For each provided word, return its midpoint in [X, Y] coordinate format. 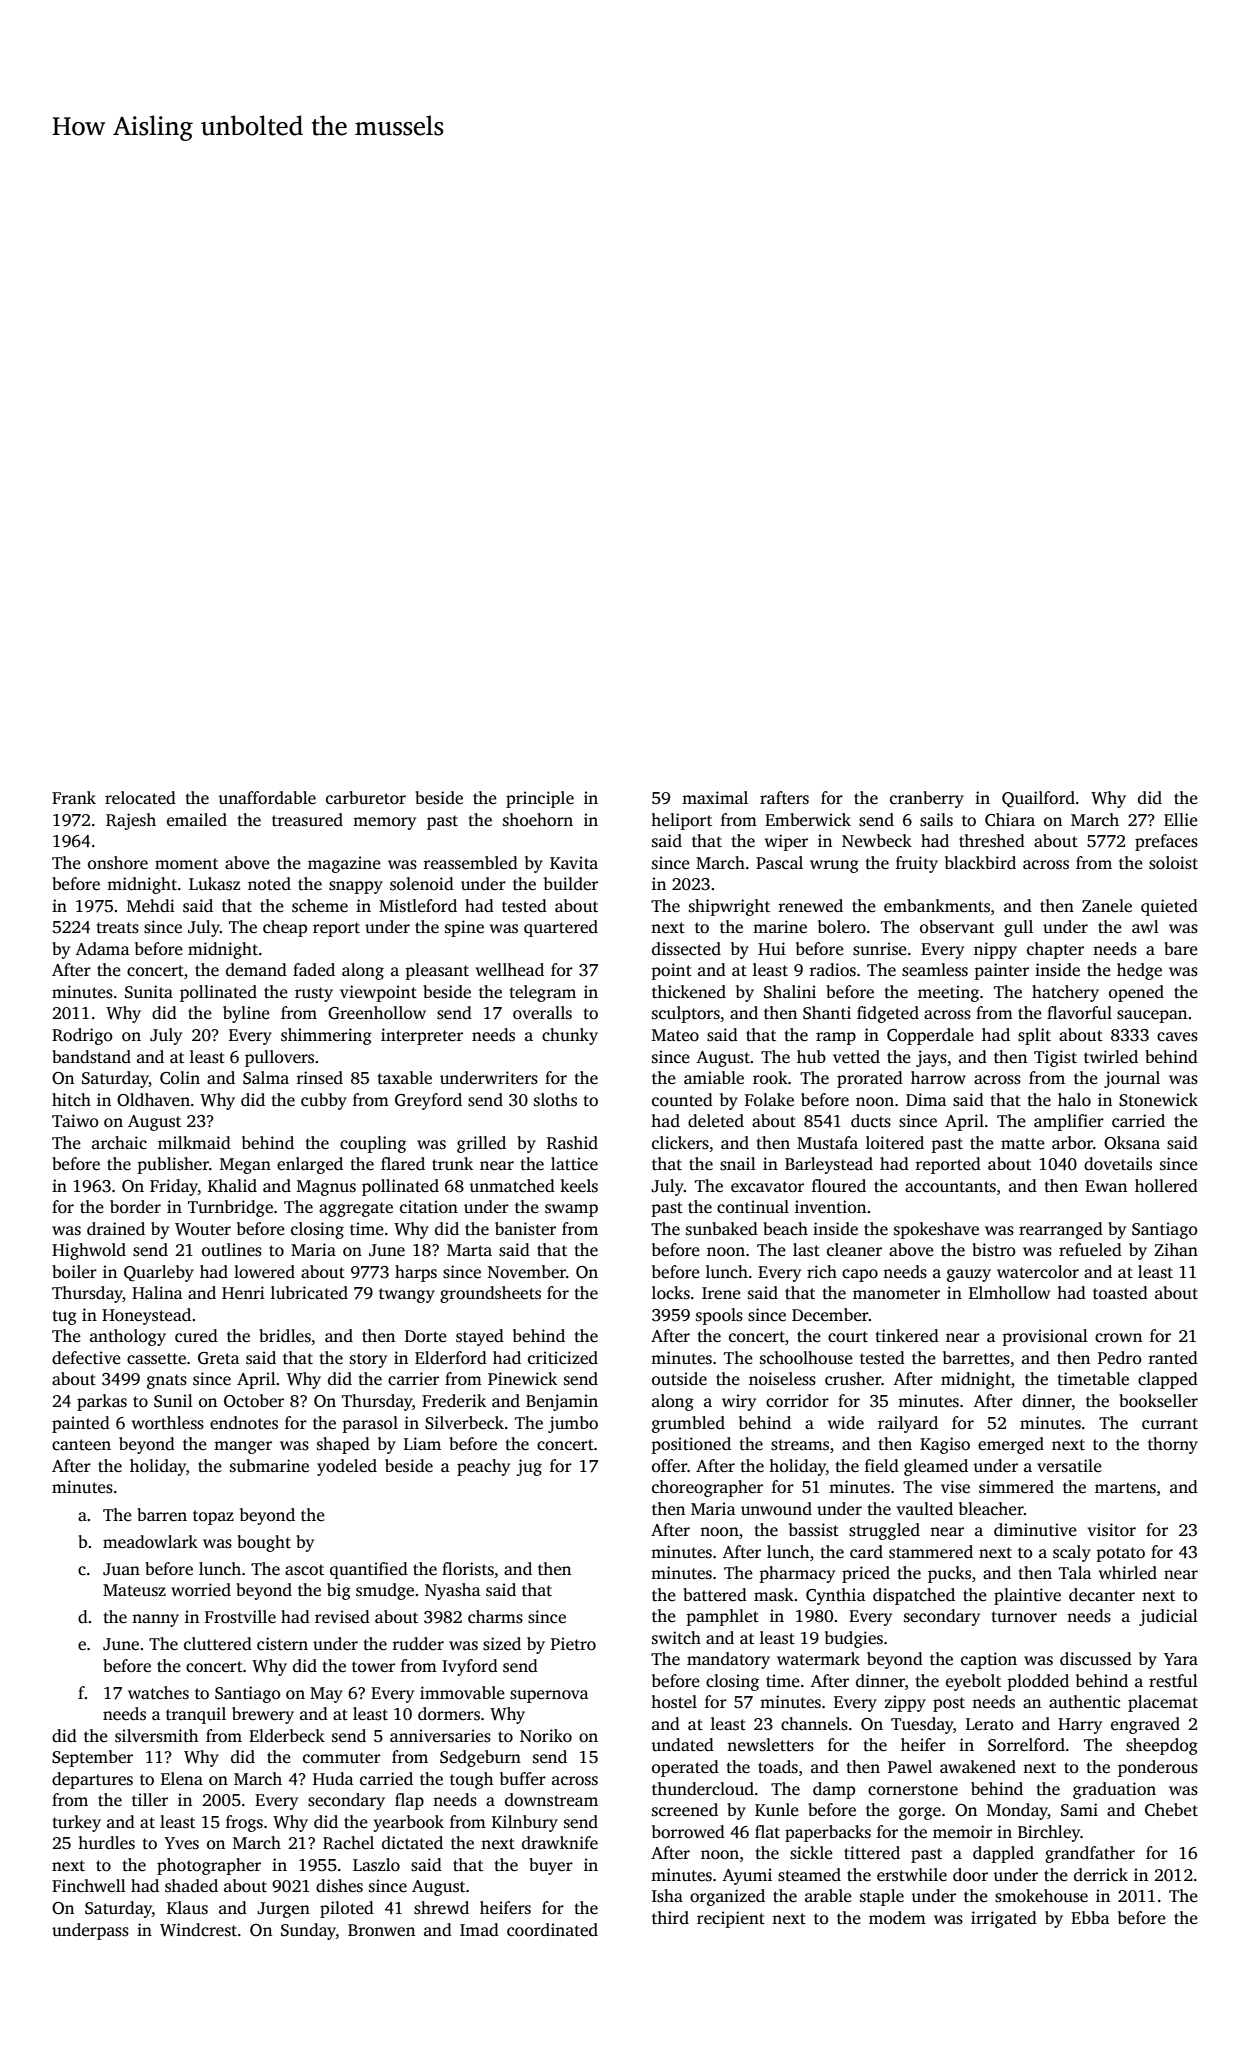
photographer [209, 1866]
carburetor [366, 798]
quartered [561, 928]
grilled [481, 1144]
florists [468, 1569]
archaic [119, 1143]
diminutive [1035, 1530]
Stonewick [1158, 1100]
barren [162, 1515]
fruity [917, 864]
